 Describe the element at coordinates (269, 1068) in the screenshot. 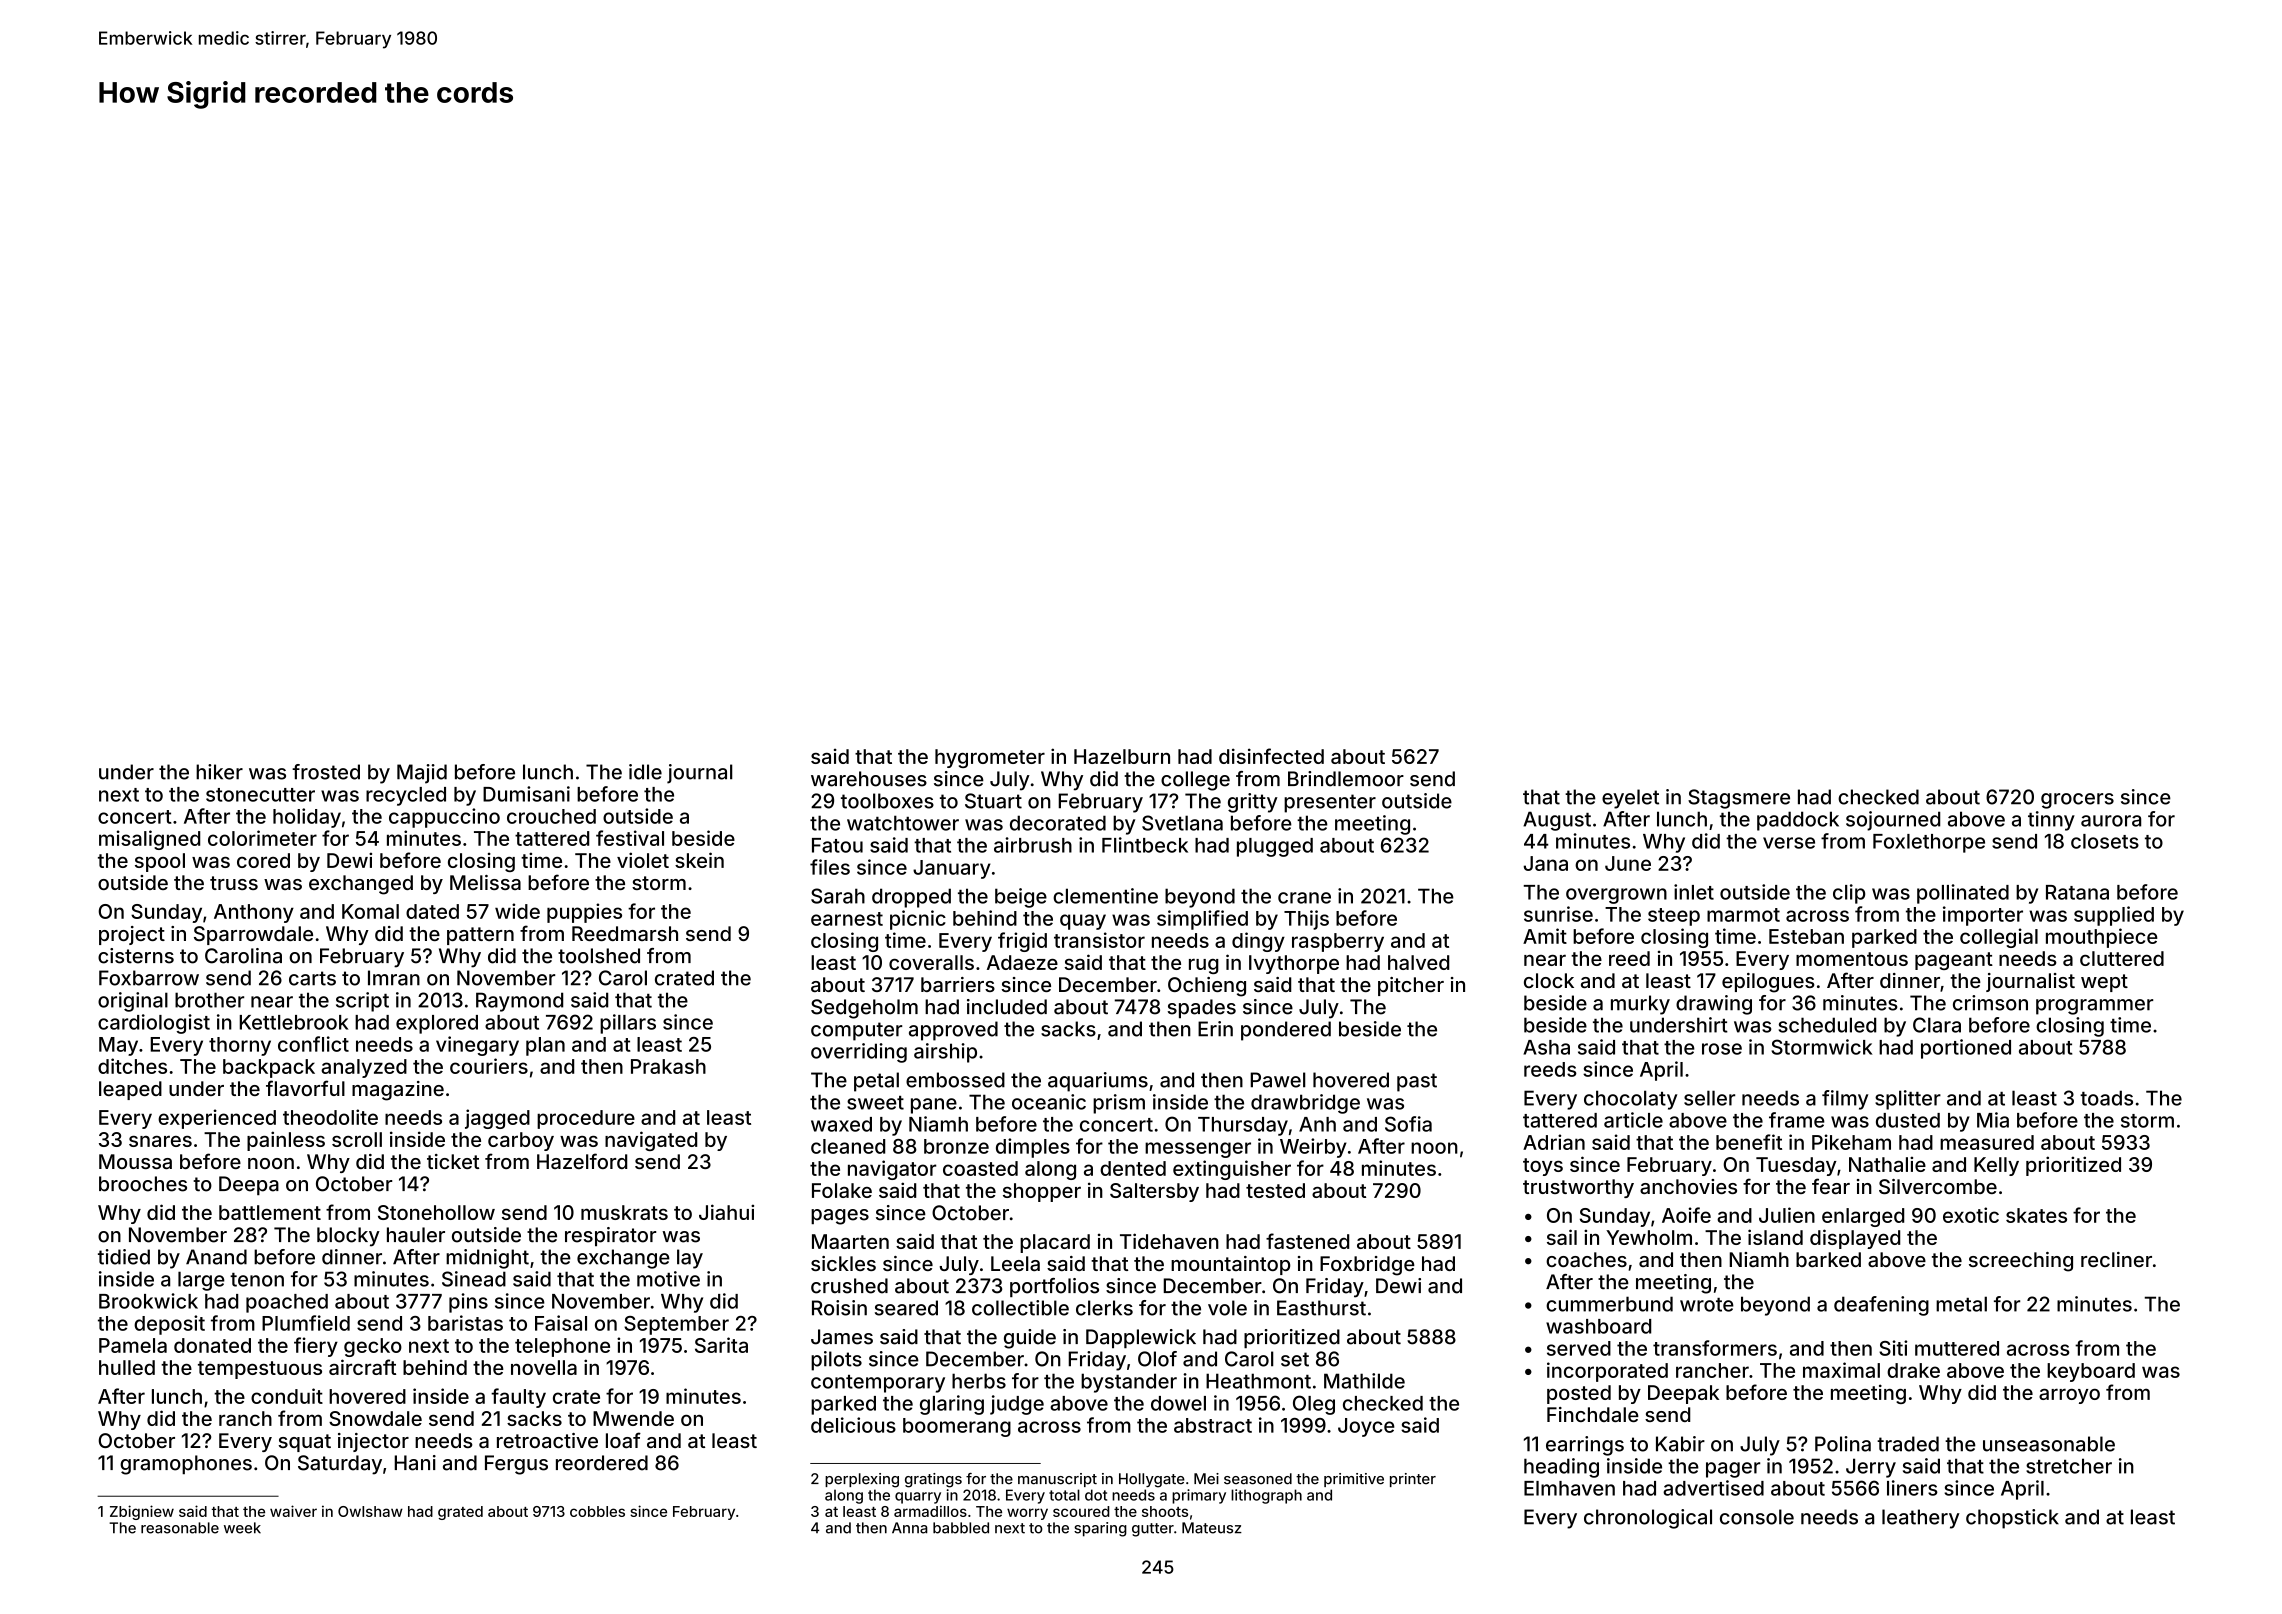

I see `backpack` at that location.
